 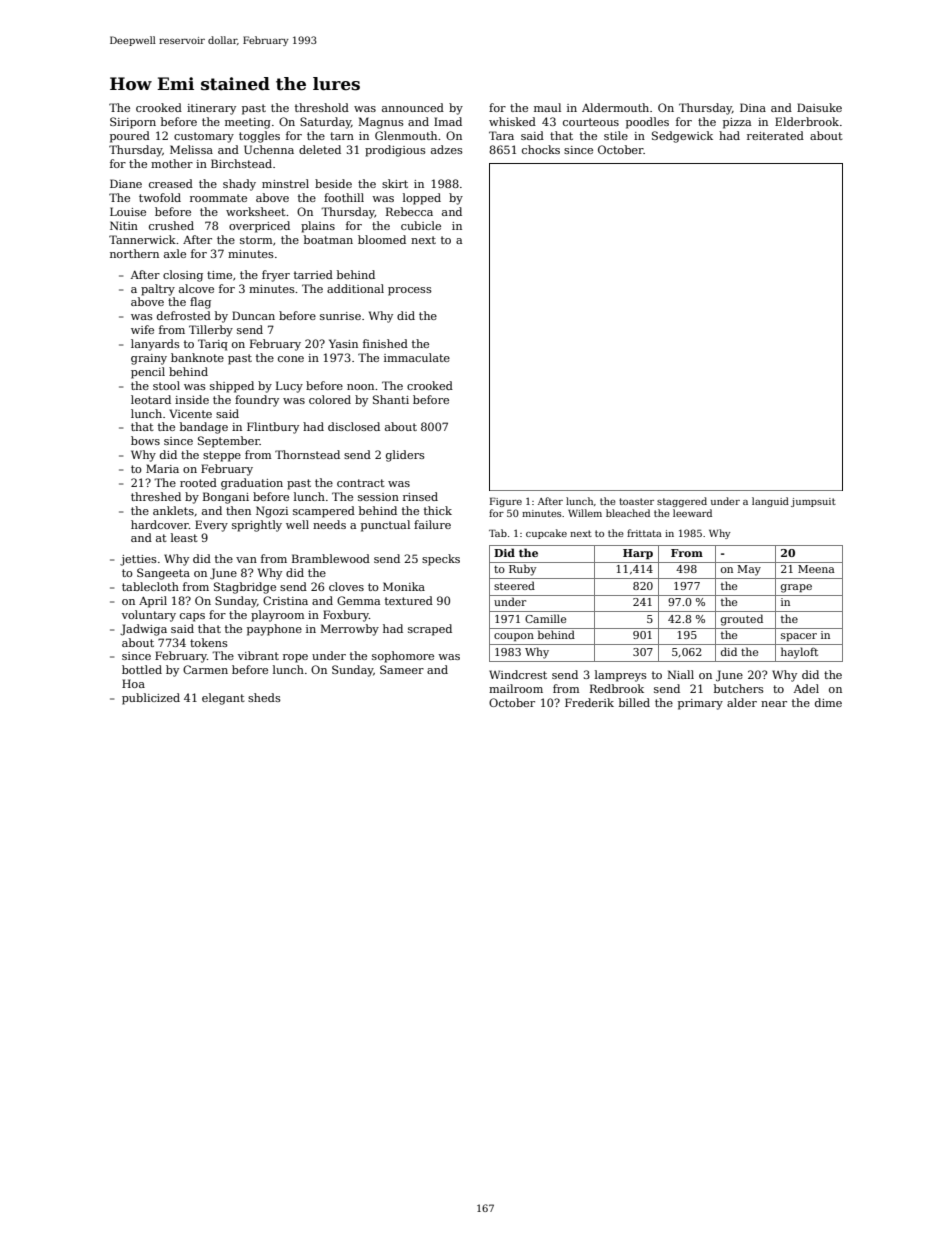 What do you see at coordinates (171, 225) in the screenshot?
I see `crushed` at bounding box center [171, 225].
